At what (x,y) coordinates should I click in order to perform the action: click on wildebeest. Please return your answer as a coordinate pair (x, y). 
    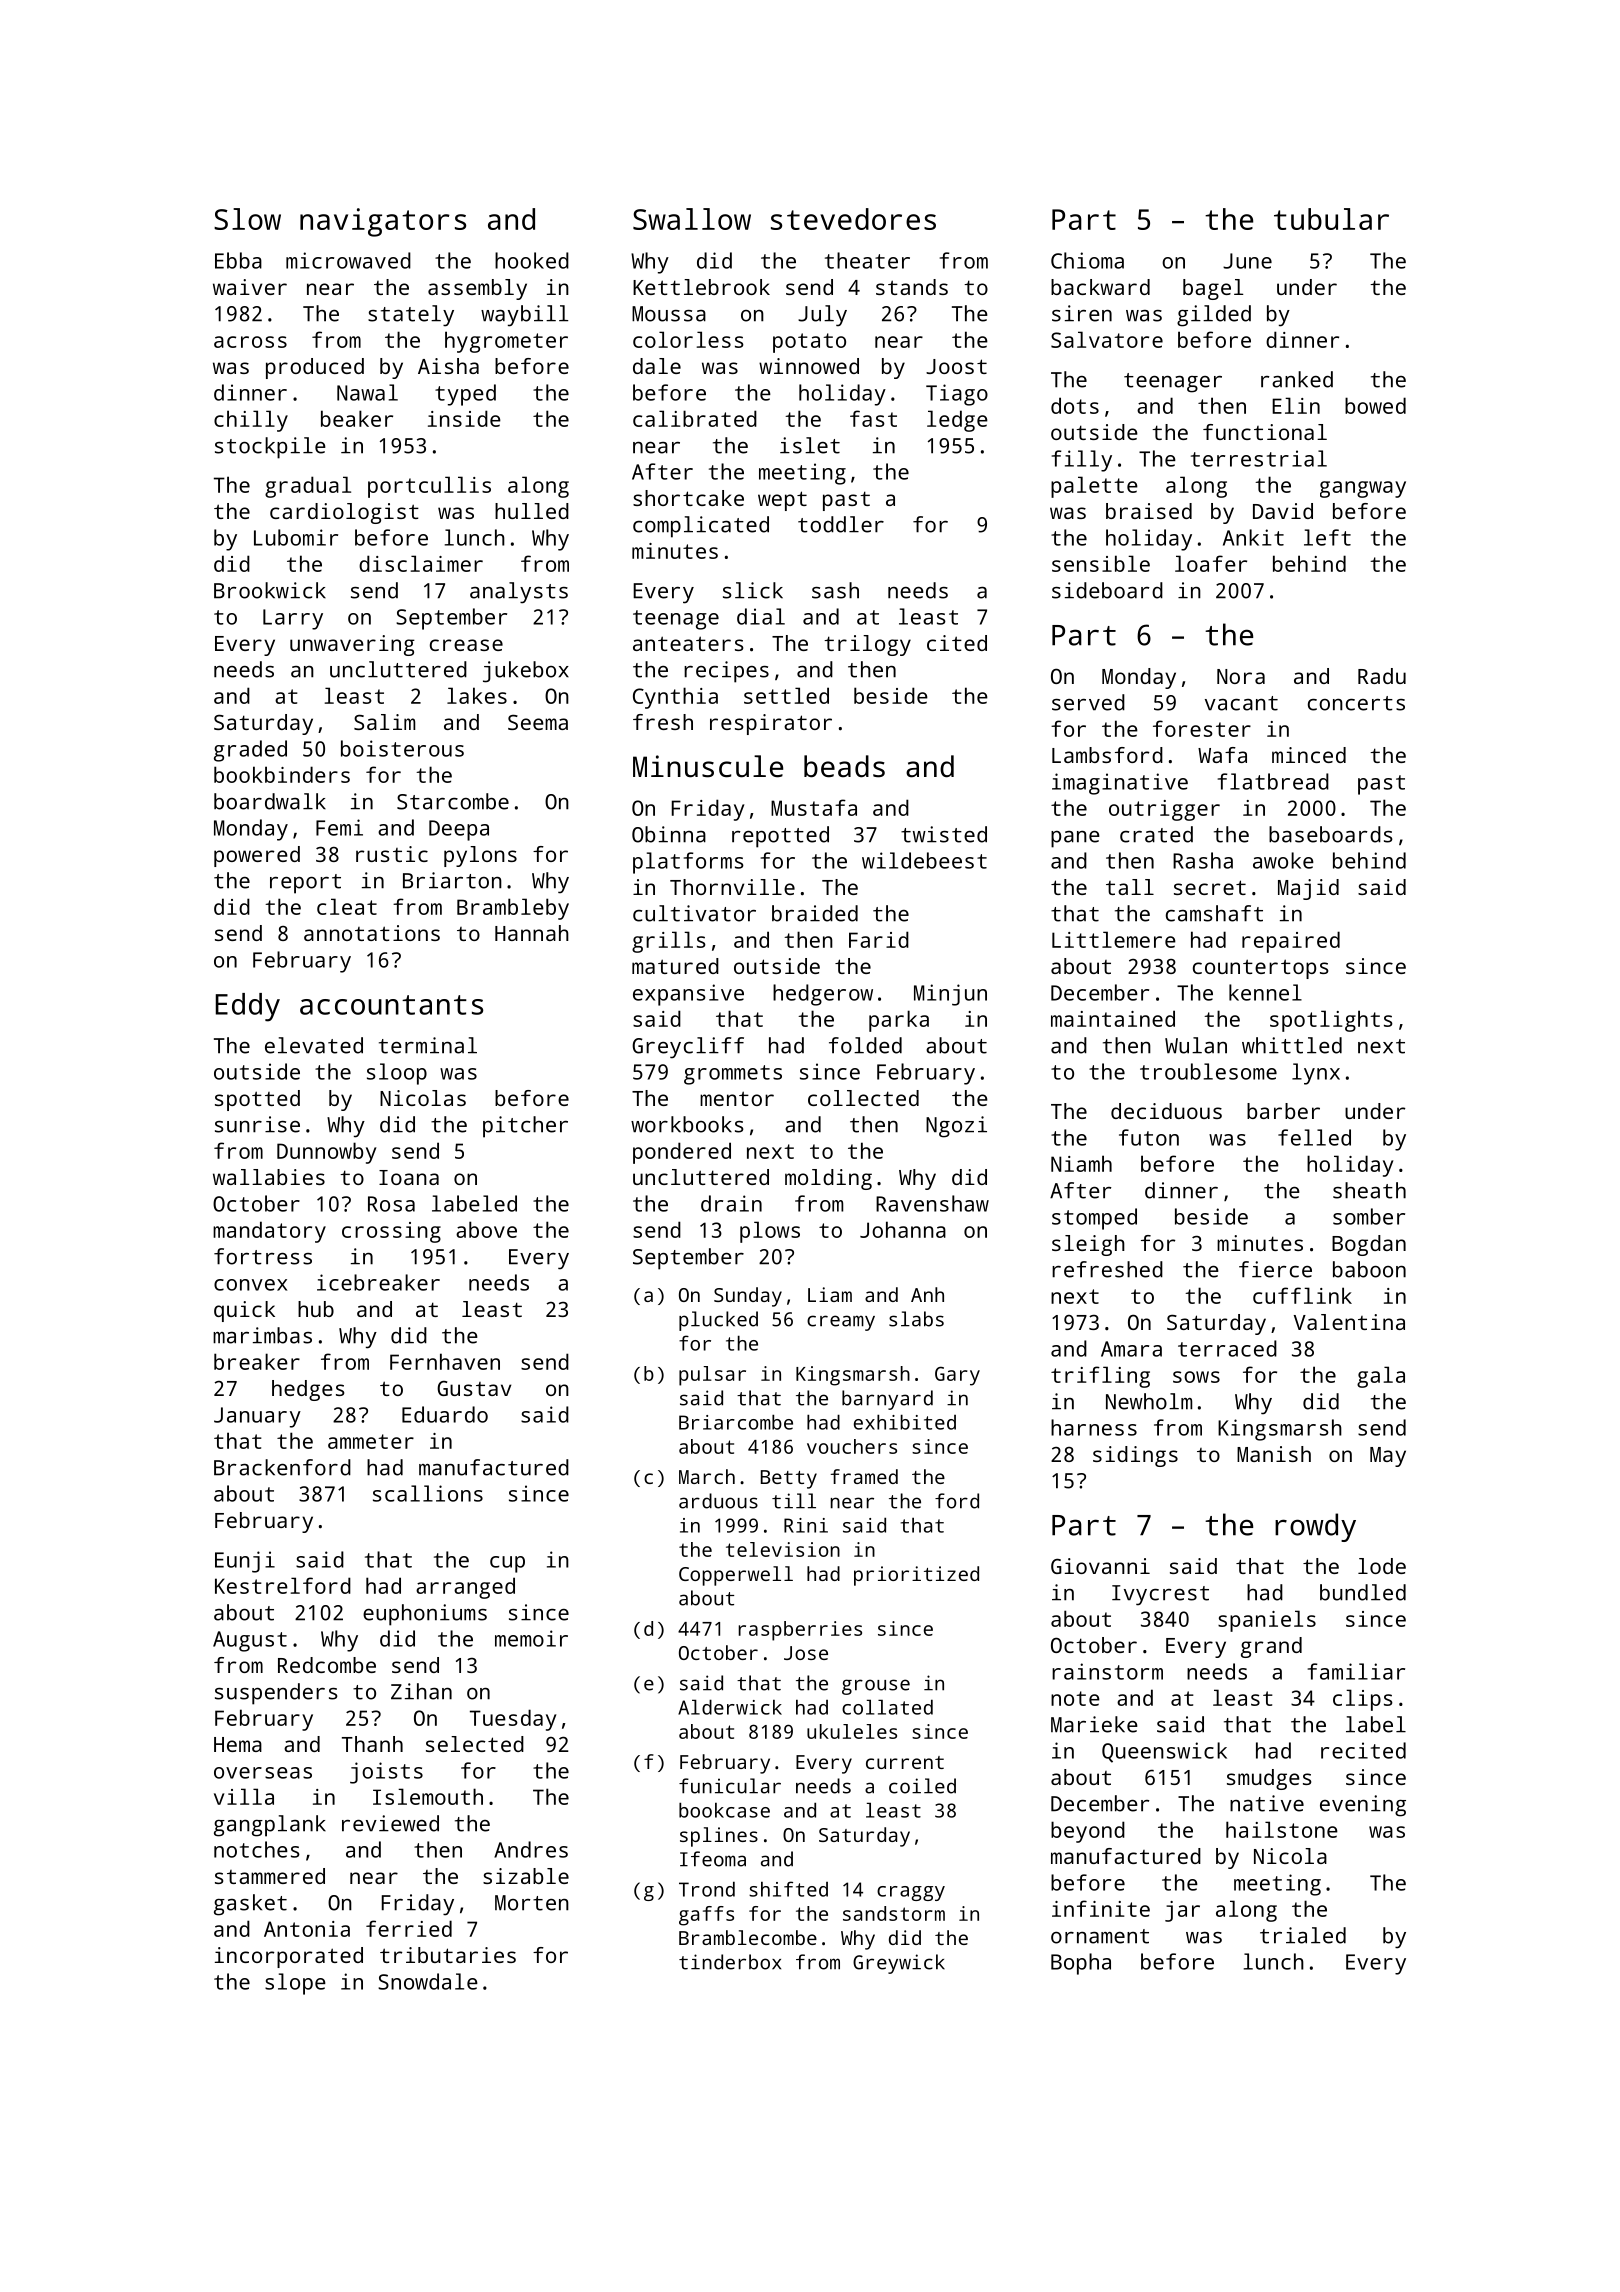
    Looking at the image, I should click on (924, 860).
